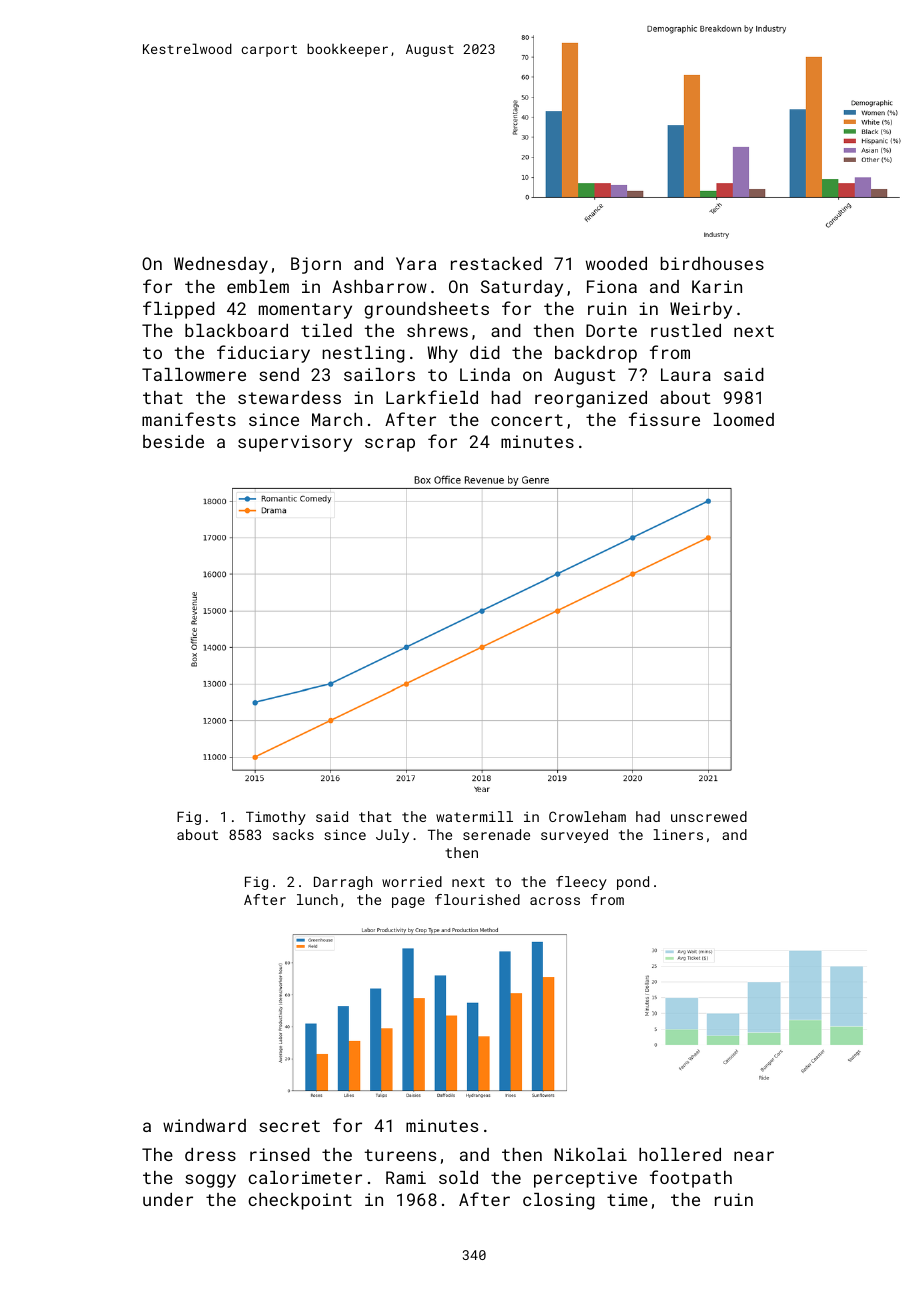 The width and height of the screenshot is (924, 1314). Describe the element at coordinates (276, 818) in the screenshot. I see `Timothy` at that location.
